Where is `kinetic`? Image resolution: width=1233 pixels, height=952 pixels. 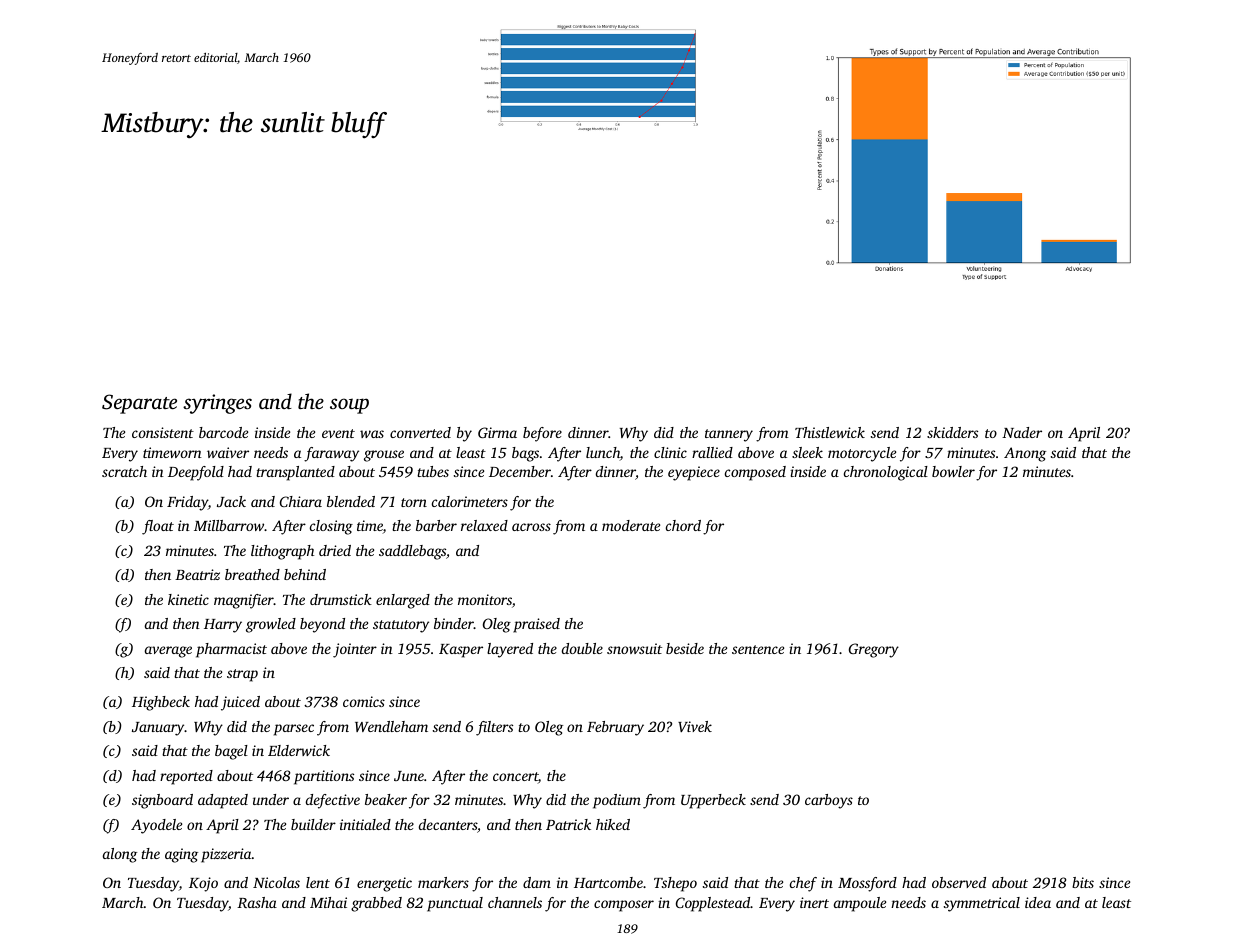 kinetic is located at coordinates (188, 599).
